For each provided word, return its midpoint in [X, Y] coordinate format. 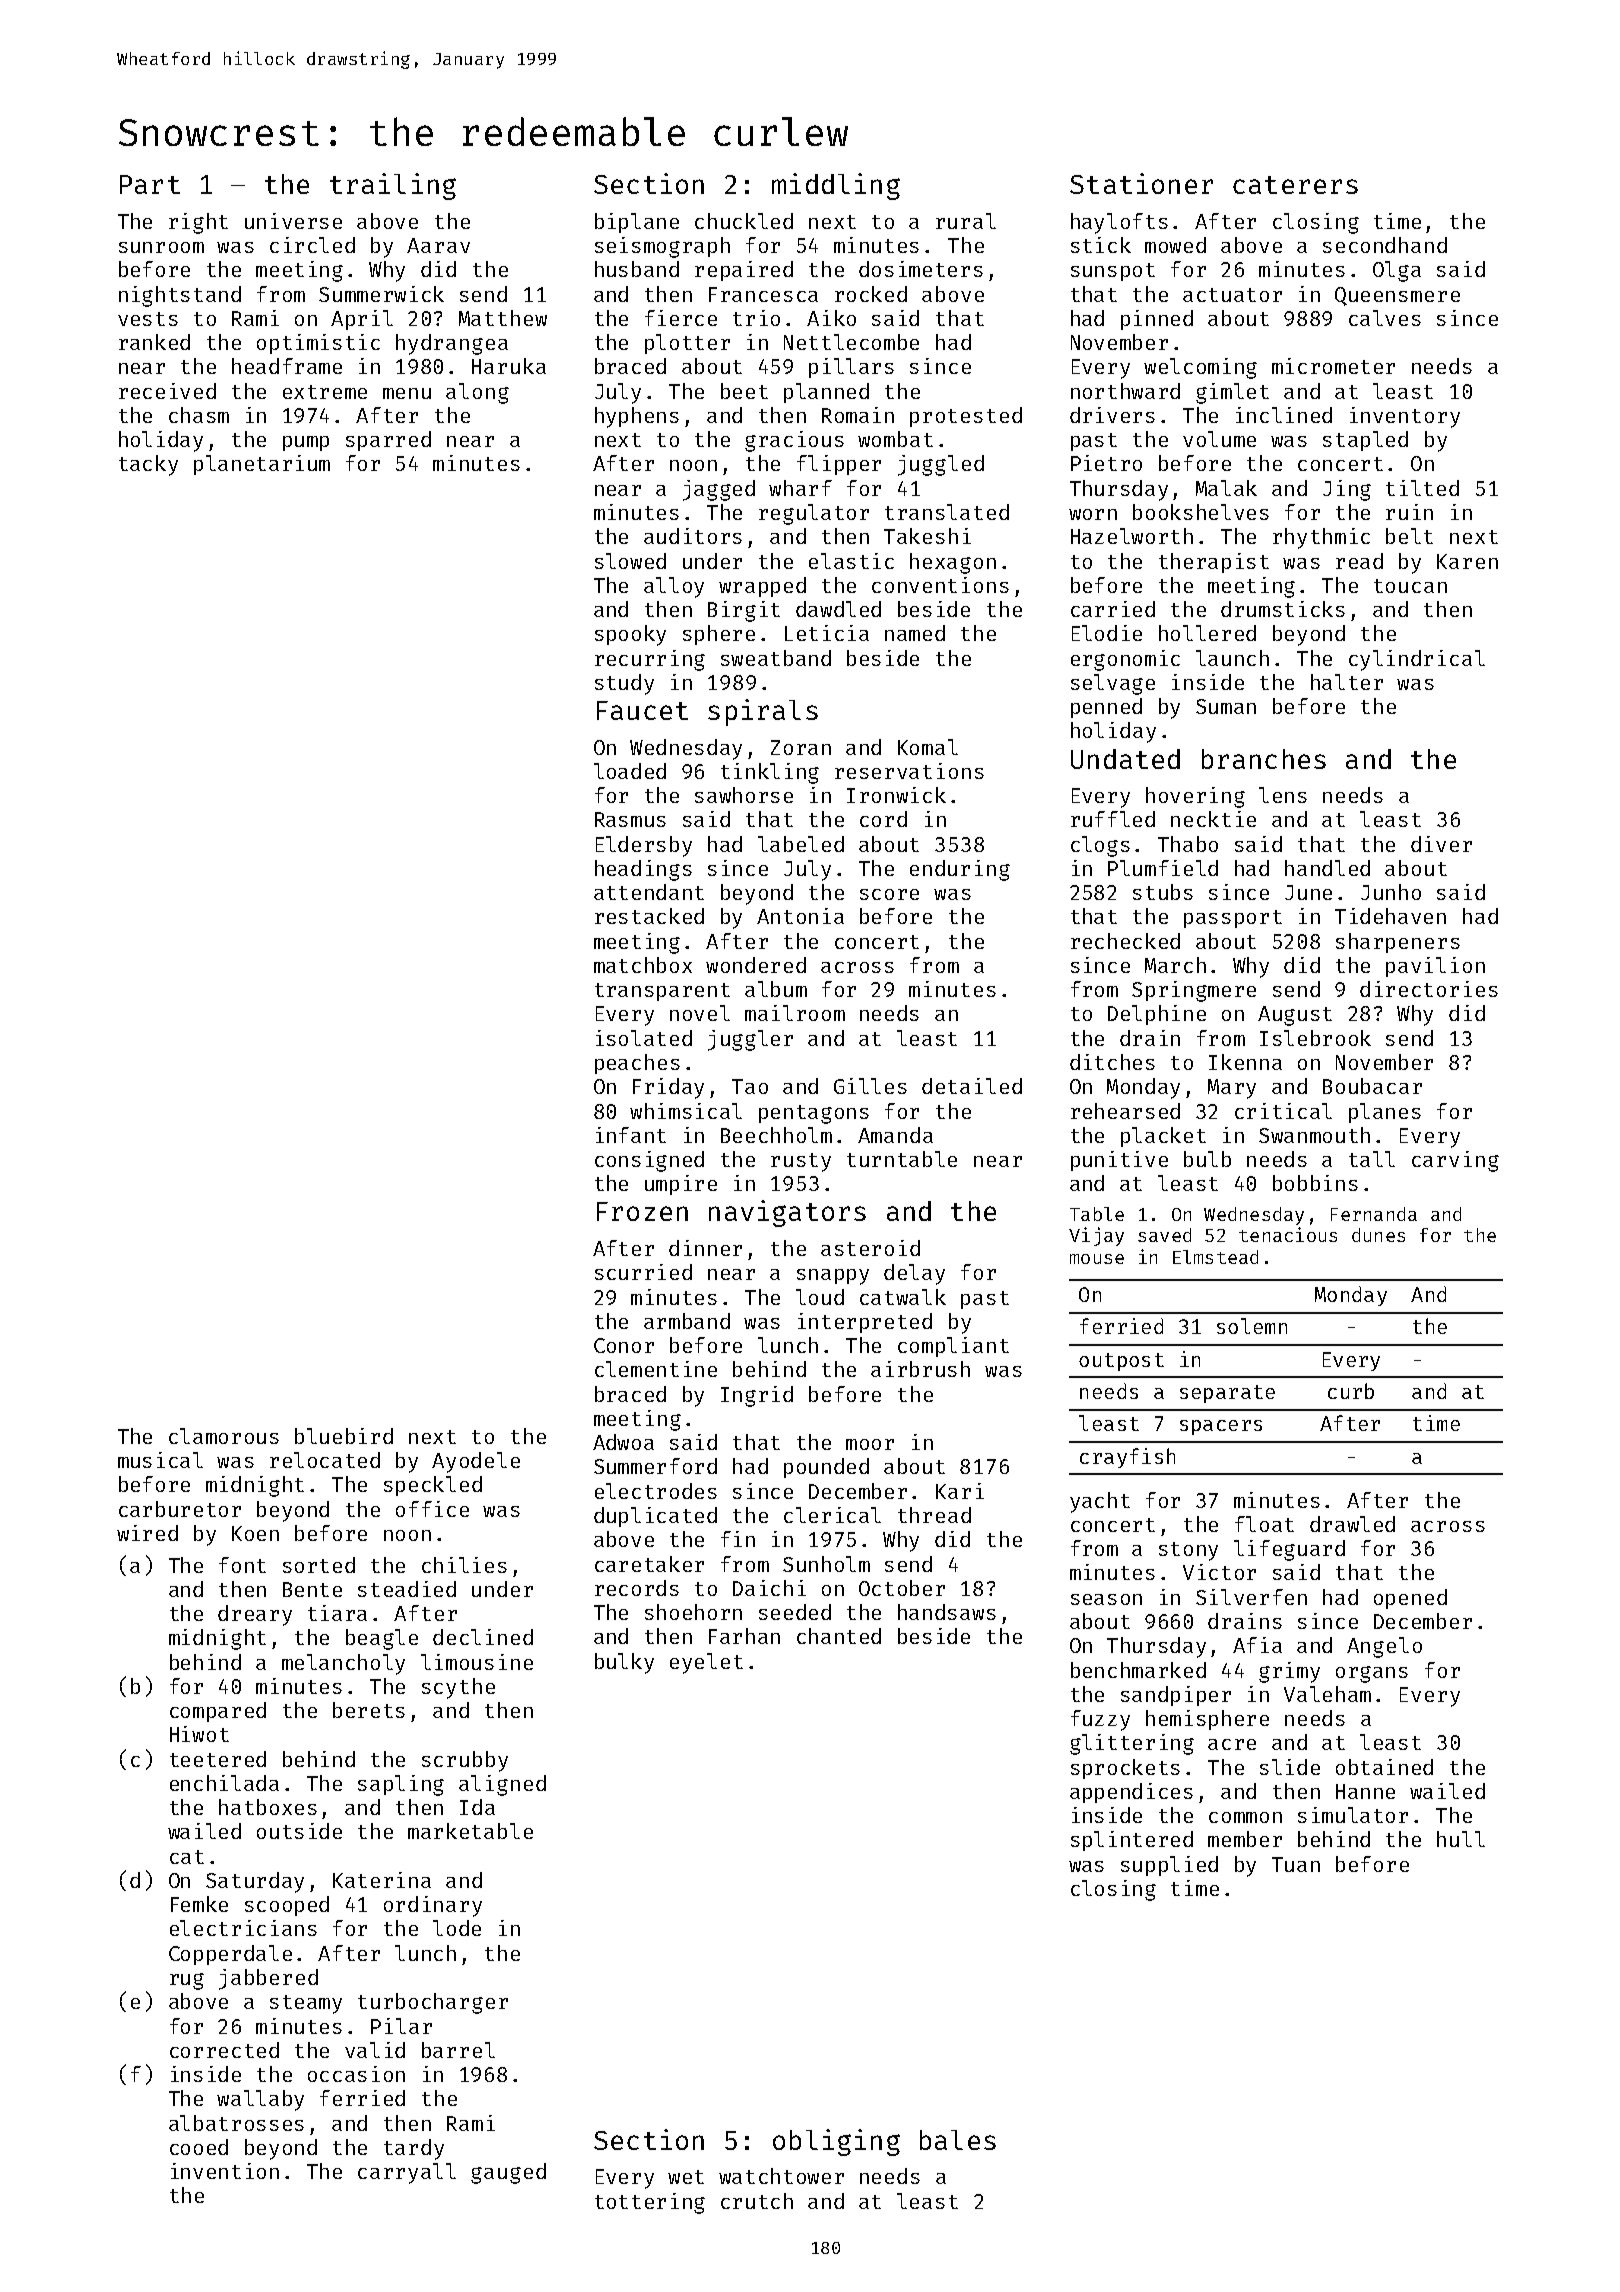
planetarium [262, 465]
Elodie [1107, 633]
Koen [255, 1533]
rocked [871, 294]
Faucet [642, 710]
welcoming [1200, 368]
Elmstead [1215, 1257]
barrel [458, 2050]
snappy [833, 1277]
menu [407, 393]
